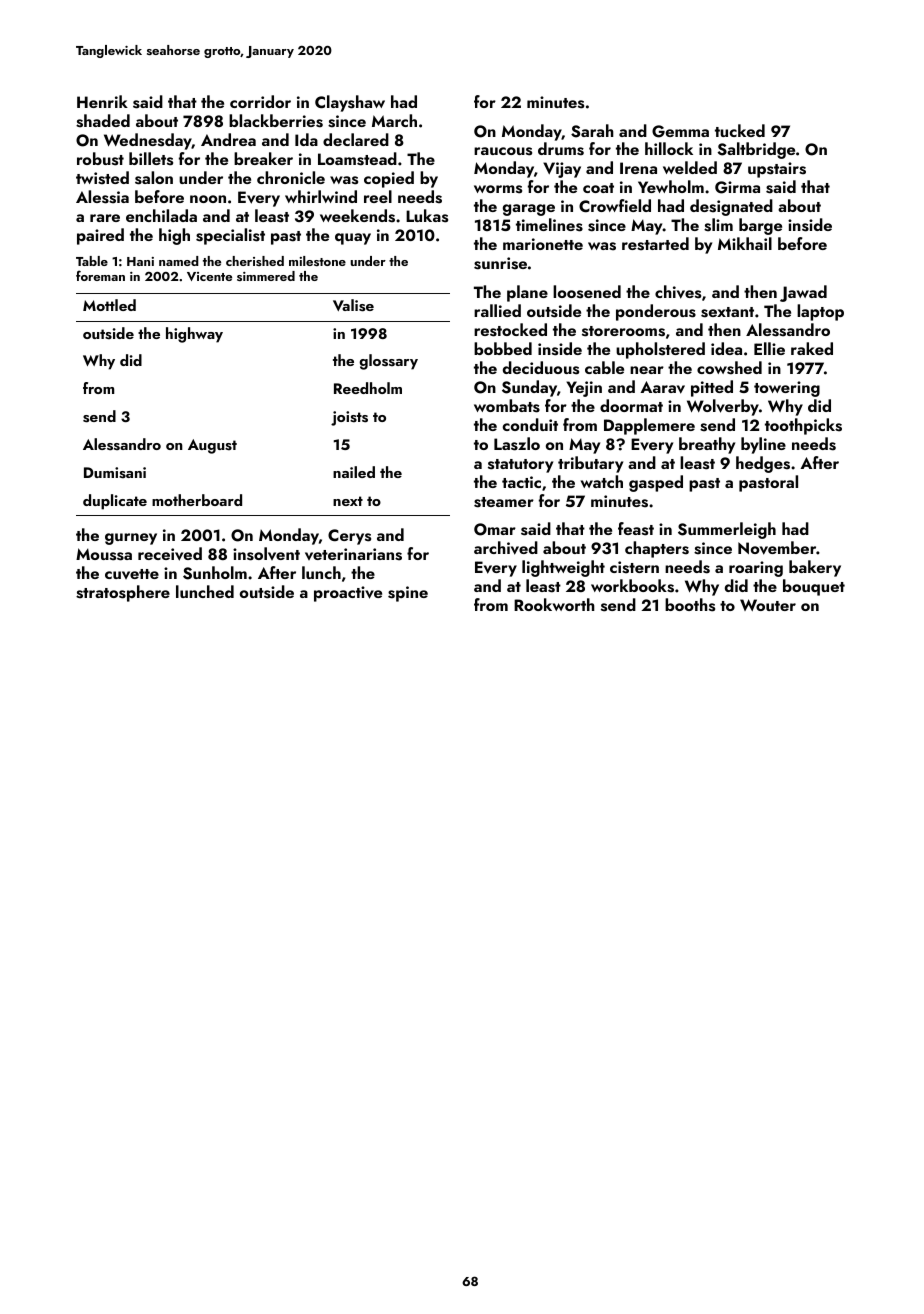 The image size is (924, 1314). What do you see at coordinates (503, 151) in the page?
I see `raucous` at bounding box center [503, 151].
